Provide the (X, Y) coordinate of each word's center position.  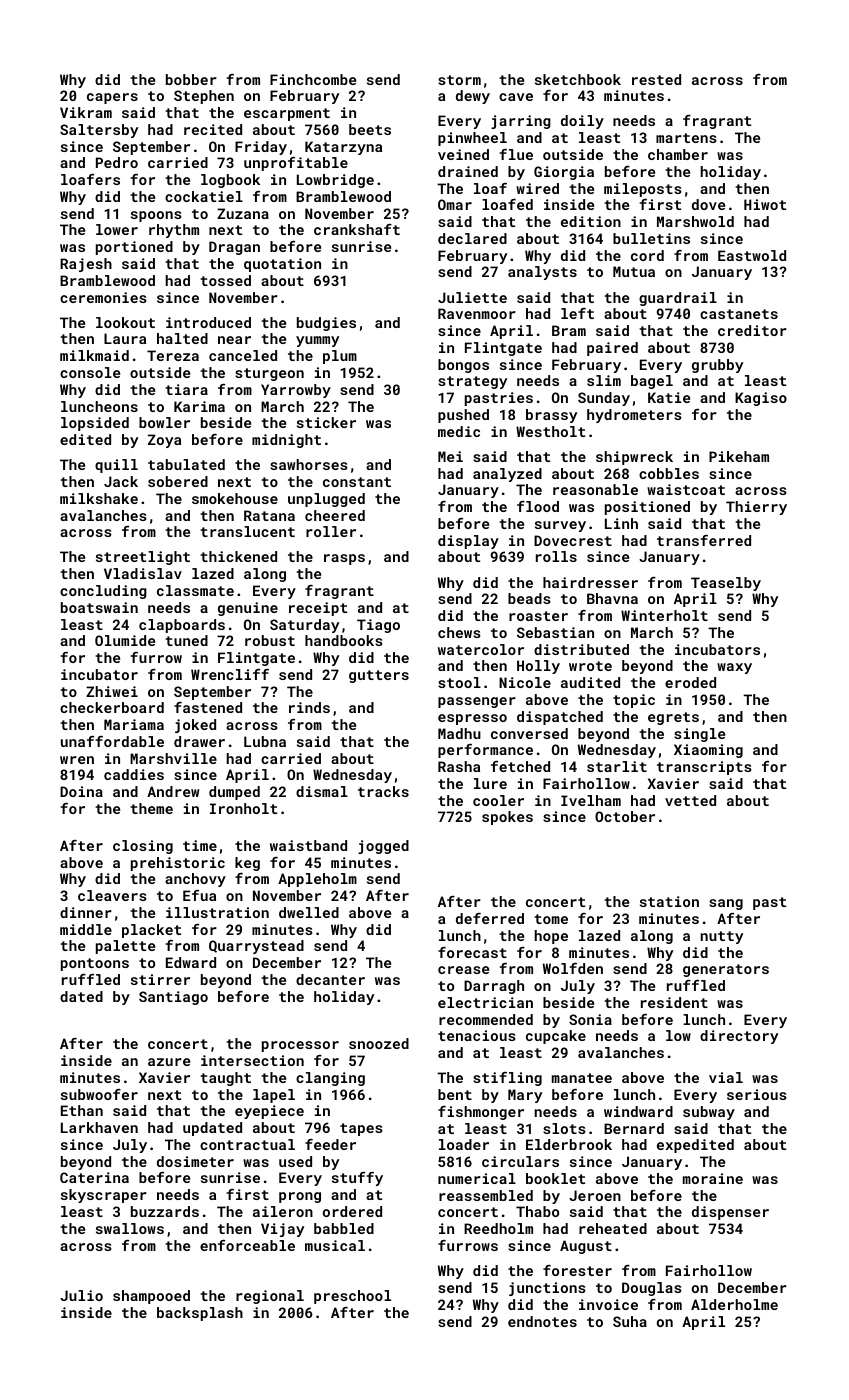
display (468, 542)
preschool (352, 1297)
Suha (630, 1321)
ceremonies (103, 297)
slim (604, 380)
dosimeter (195, 1161)
